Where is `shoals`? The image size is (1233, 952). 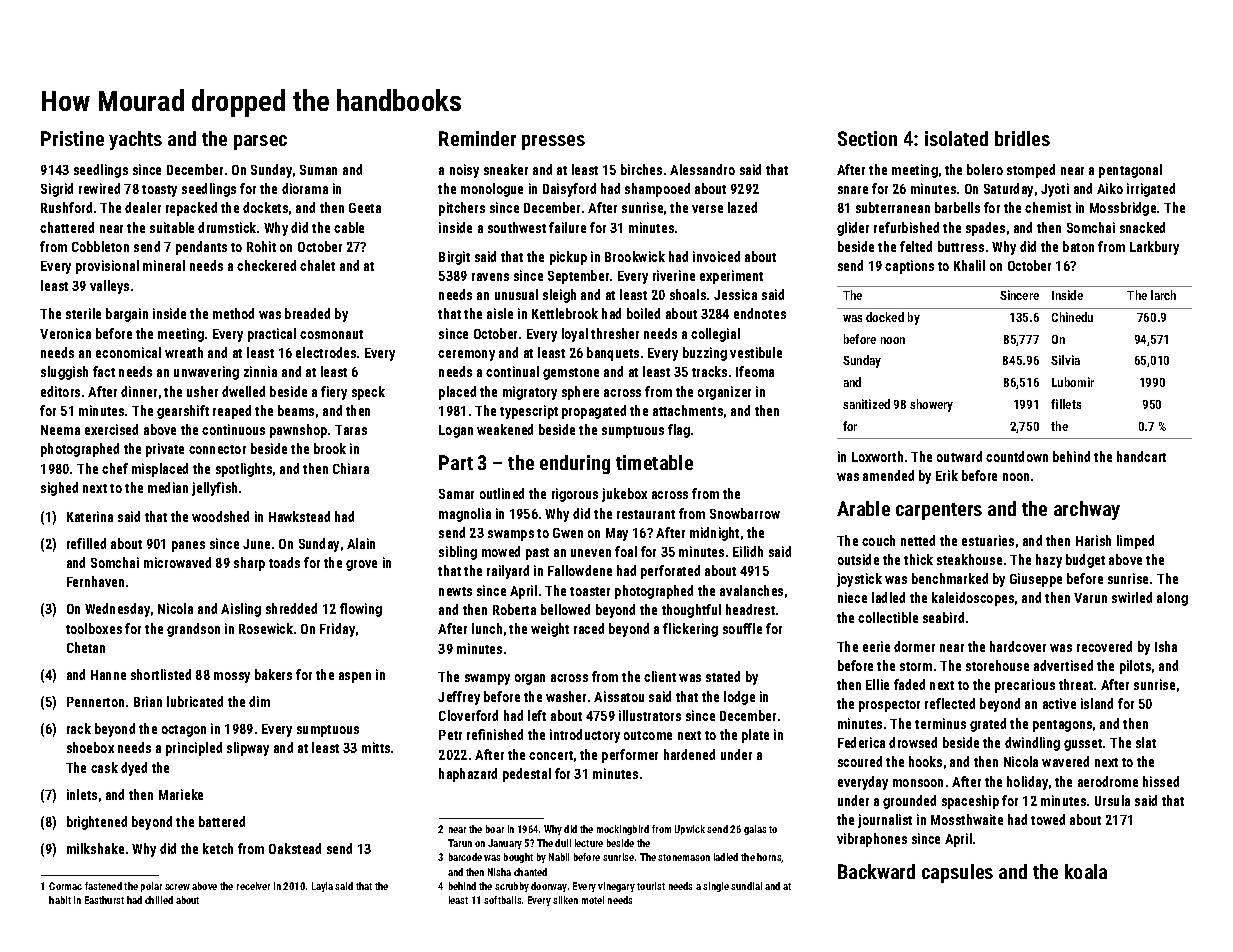
shoals is located at coordinates (688, 294).
